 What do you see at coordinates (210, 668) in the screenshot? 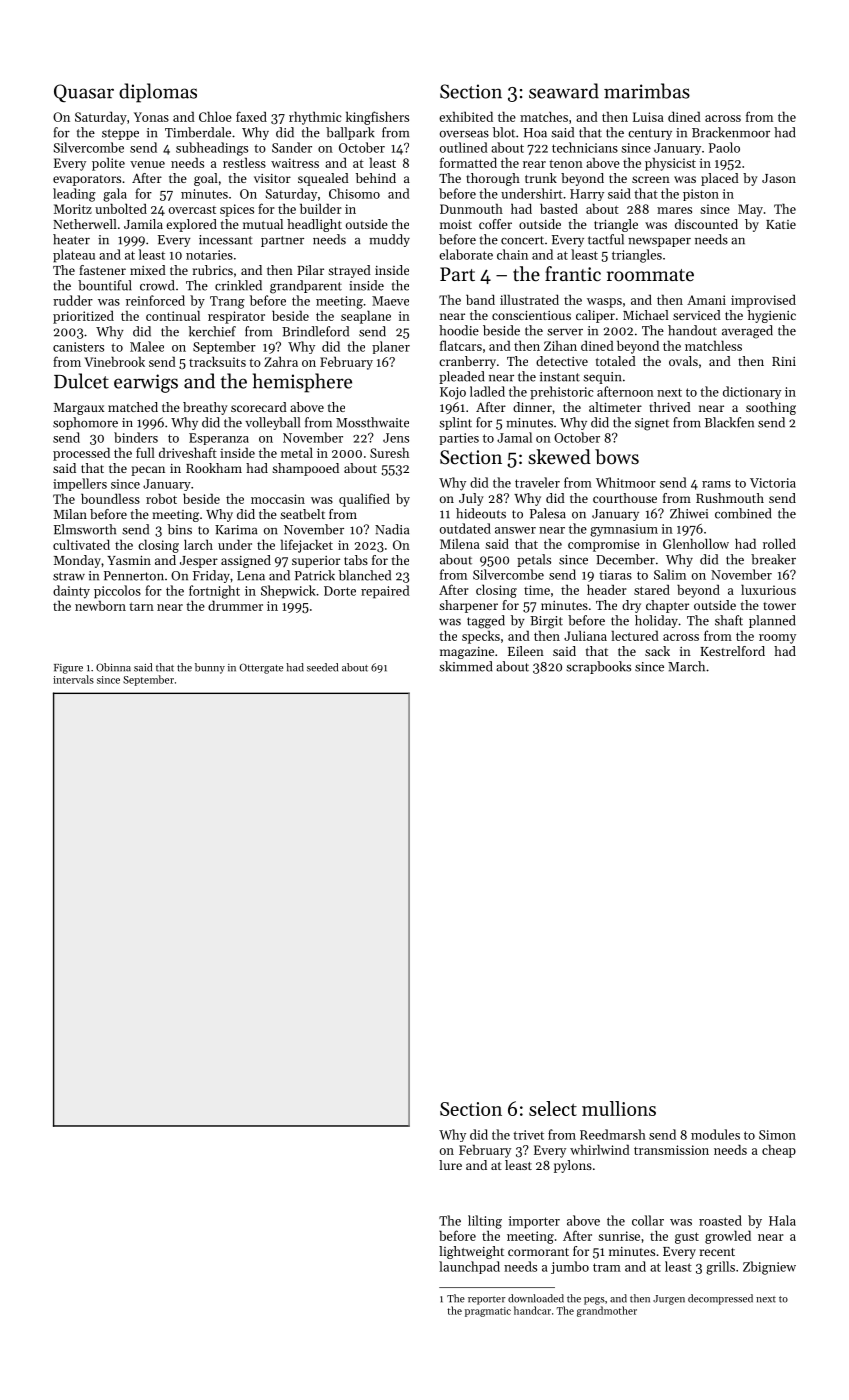
I see `bunny` at bounding box center [210, 668].
